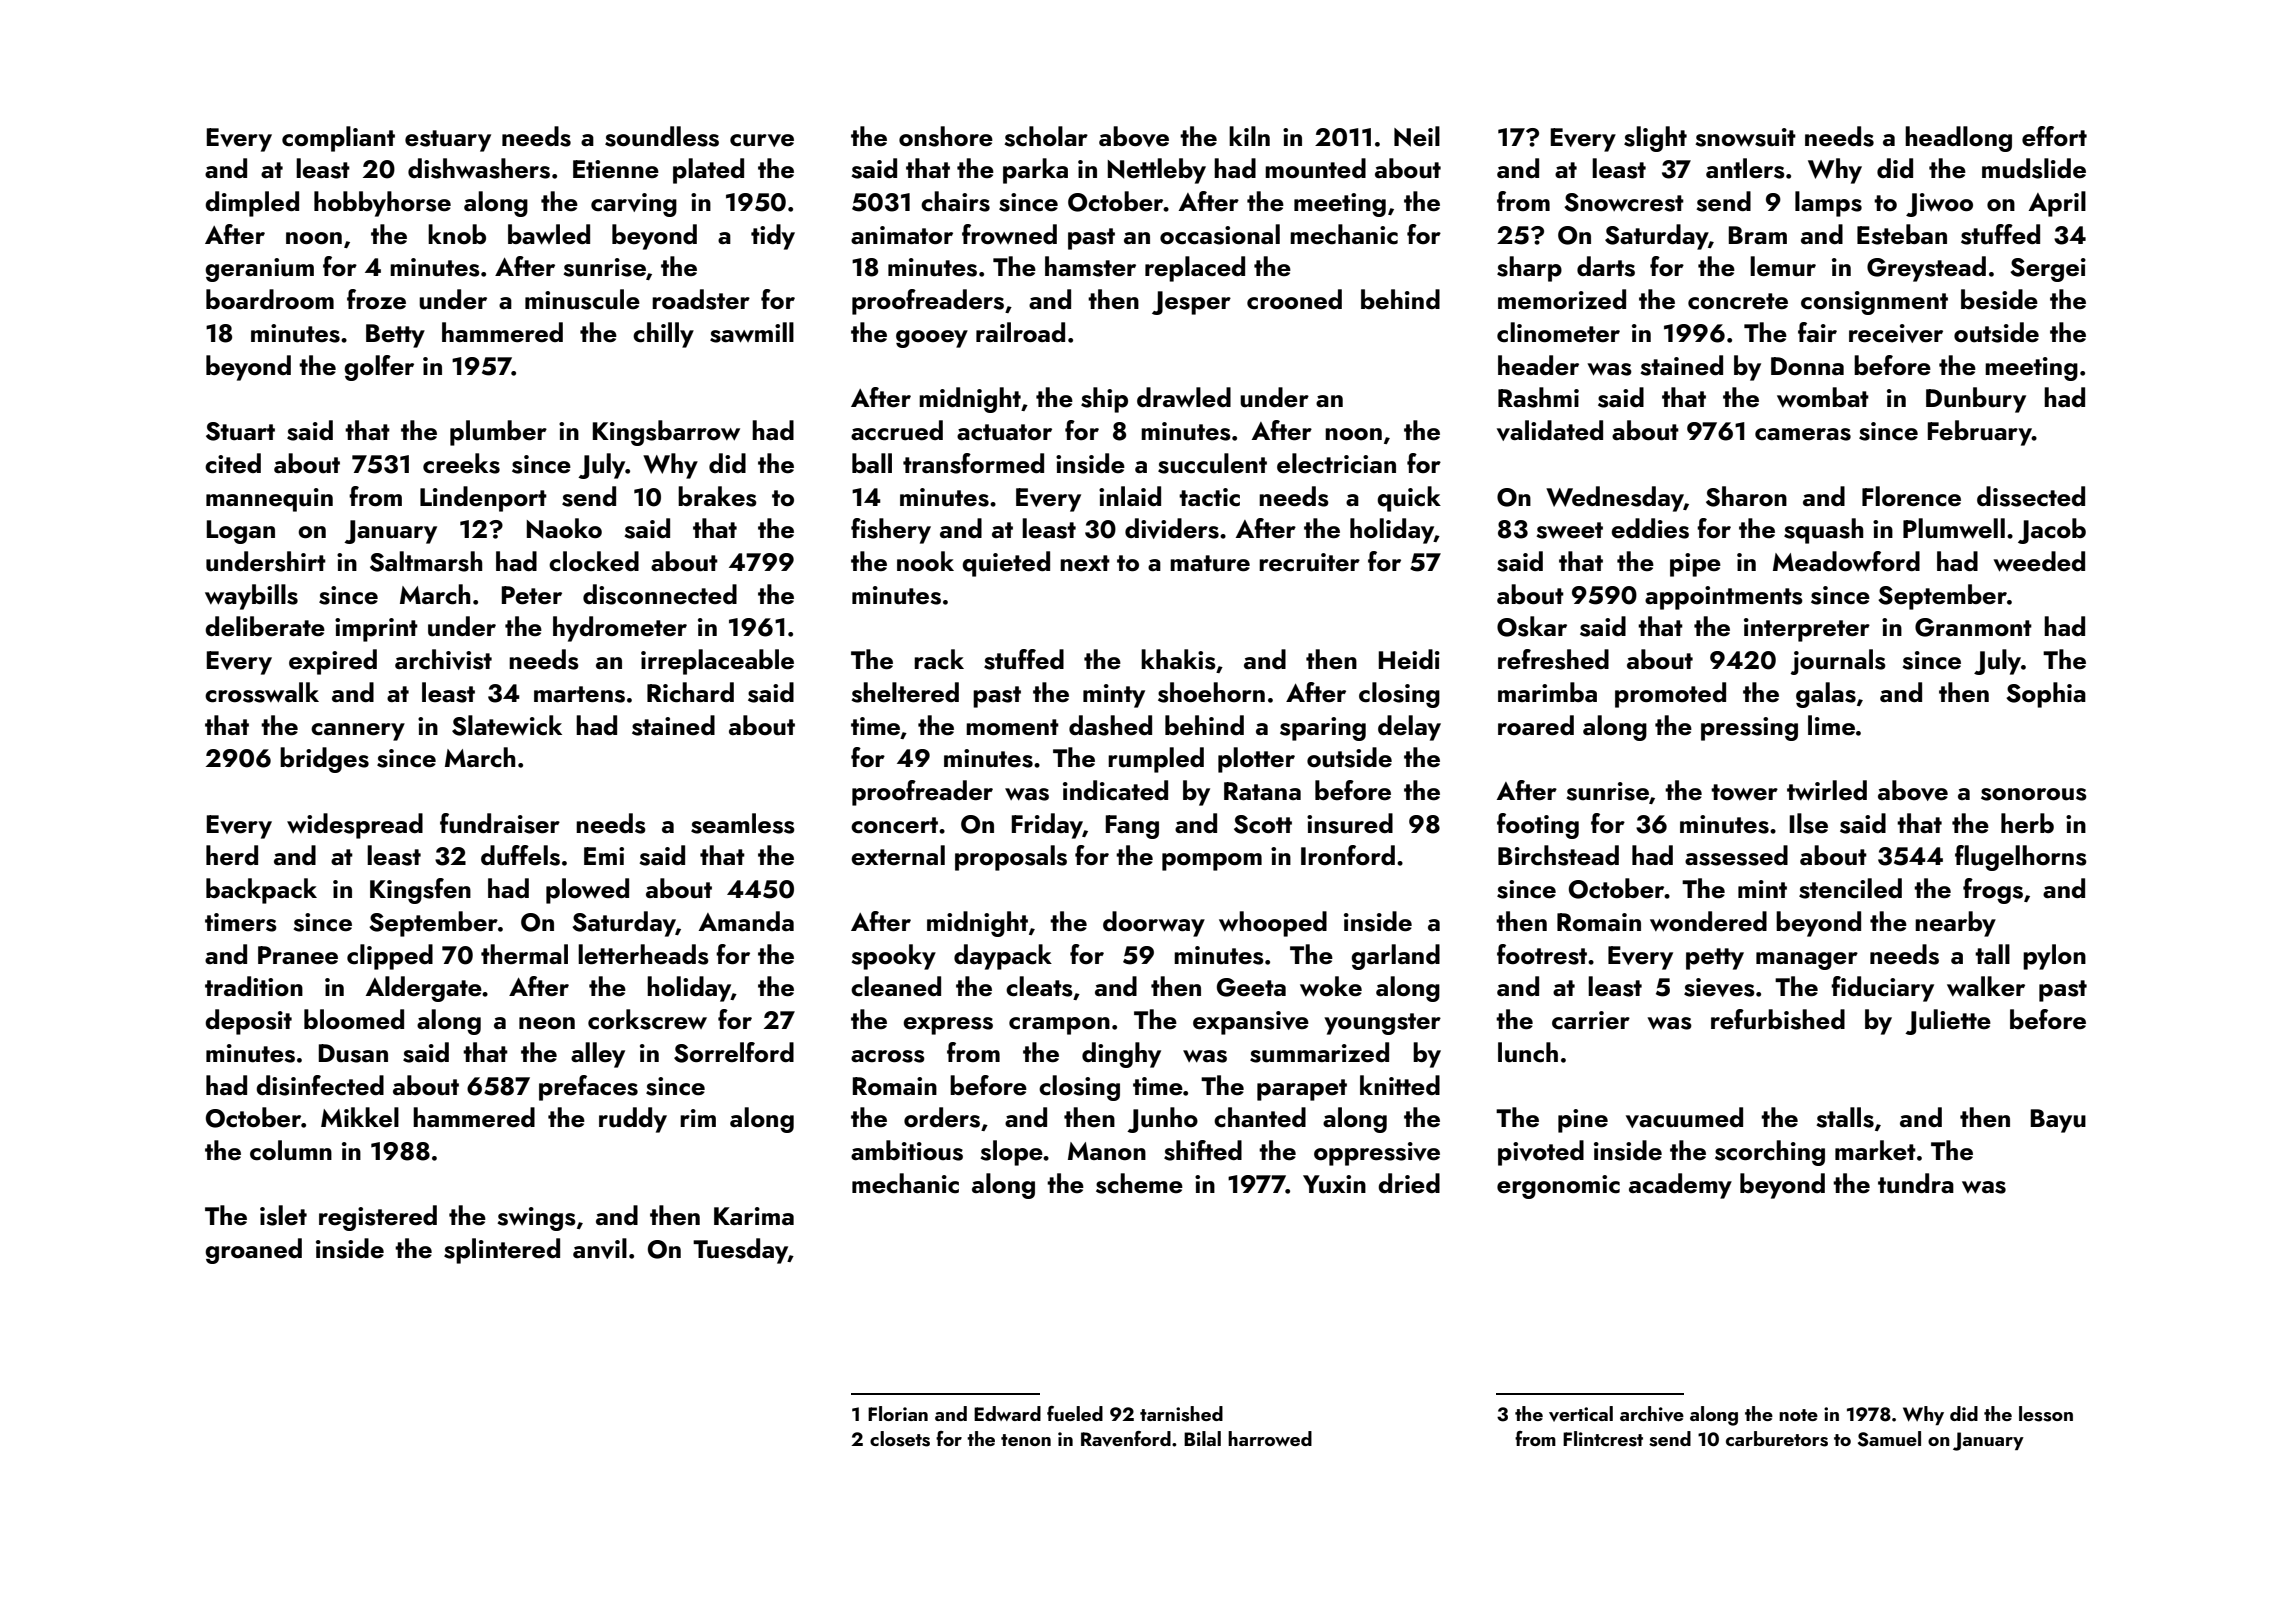  What do you see at coordinates (2021, 858) in the screenshot?
I see `flugelhorns` at bounding box center [2021, 858].
